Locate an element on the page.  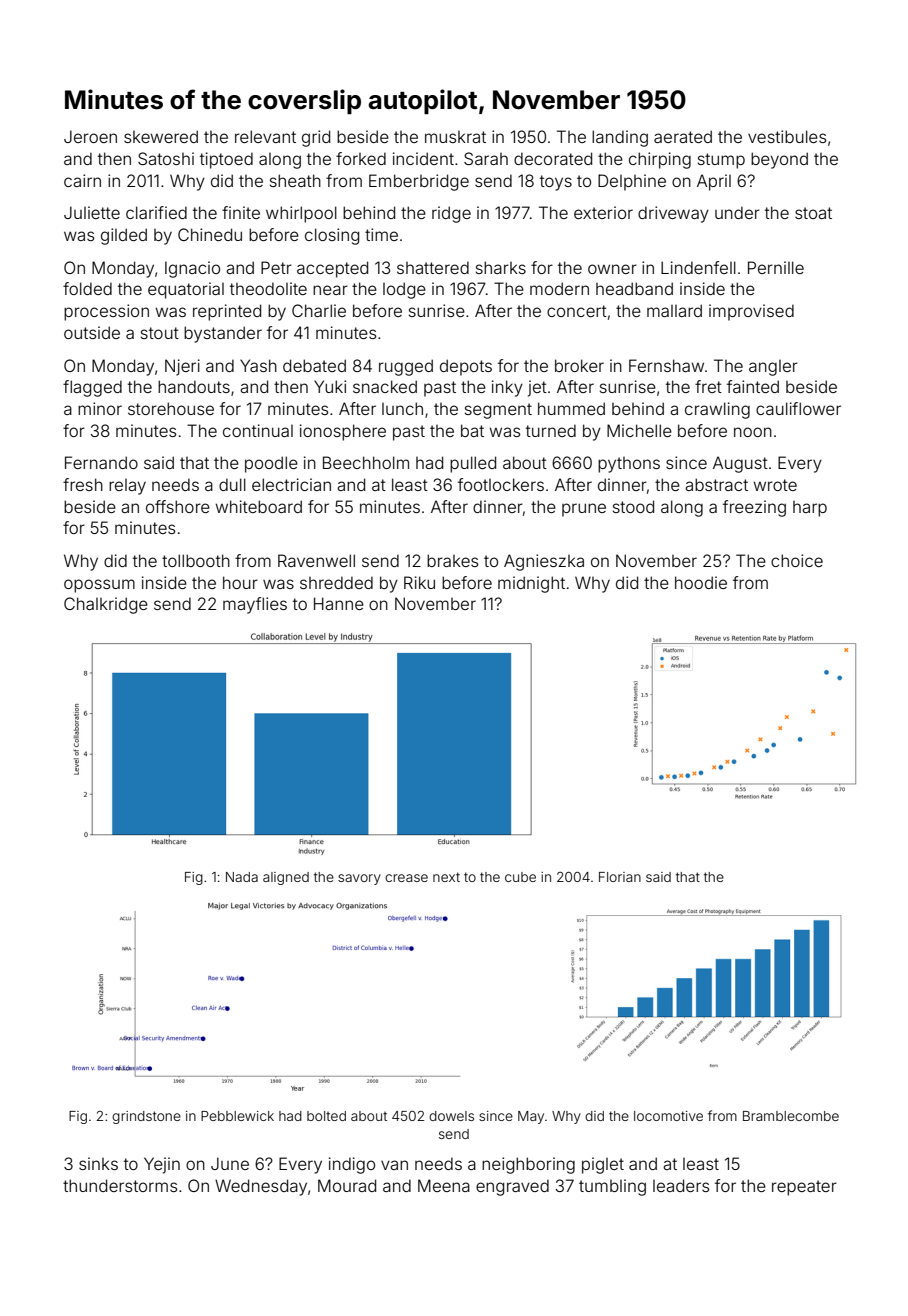
storehouse is located at coordinates (171, 408).
